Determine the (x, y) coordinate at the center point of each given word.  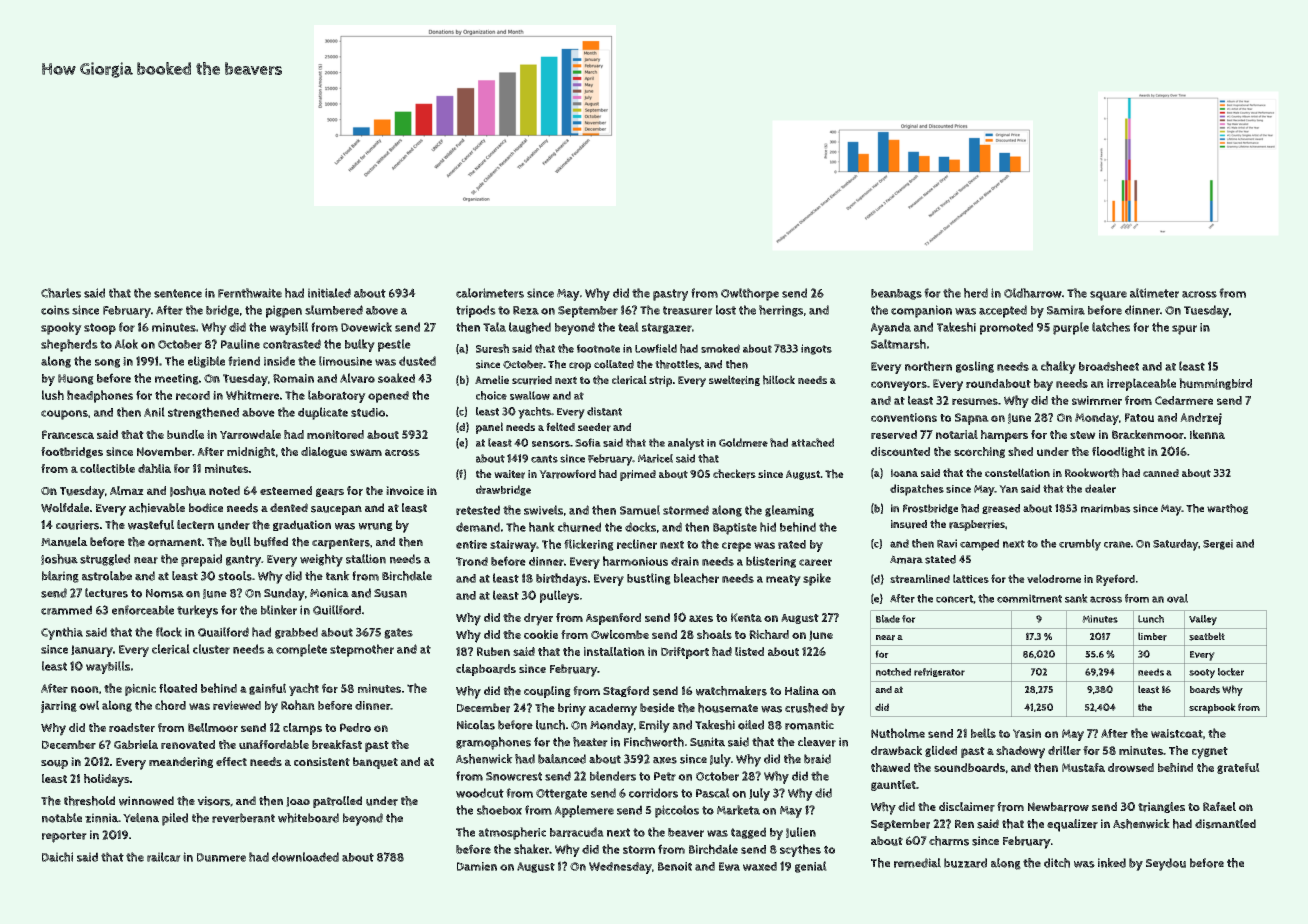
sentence (178, 293)
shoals (714, 634)
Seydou (1166, 864)
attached (812, 442)
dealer (1100, 488)
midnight (251, 452)
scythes (800, 850)
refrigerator (939, 672)
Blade (888, 619)
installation (614, 651)
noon (85, 689)
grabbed (296, 633)
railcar (164, 857)
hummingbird (1215, 384)
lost (726, 310)
